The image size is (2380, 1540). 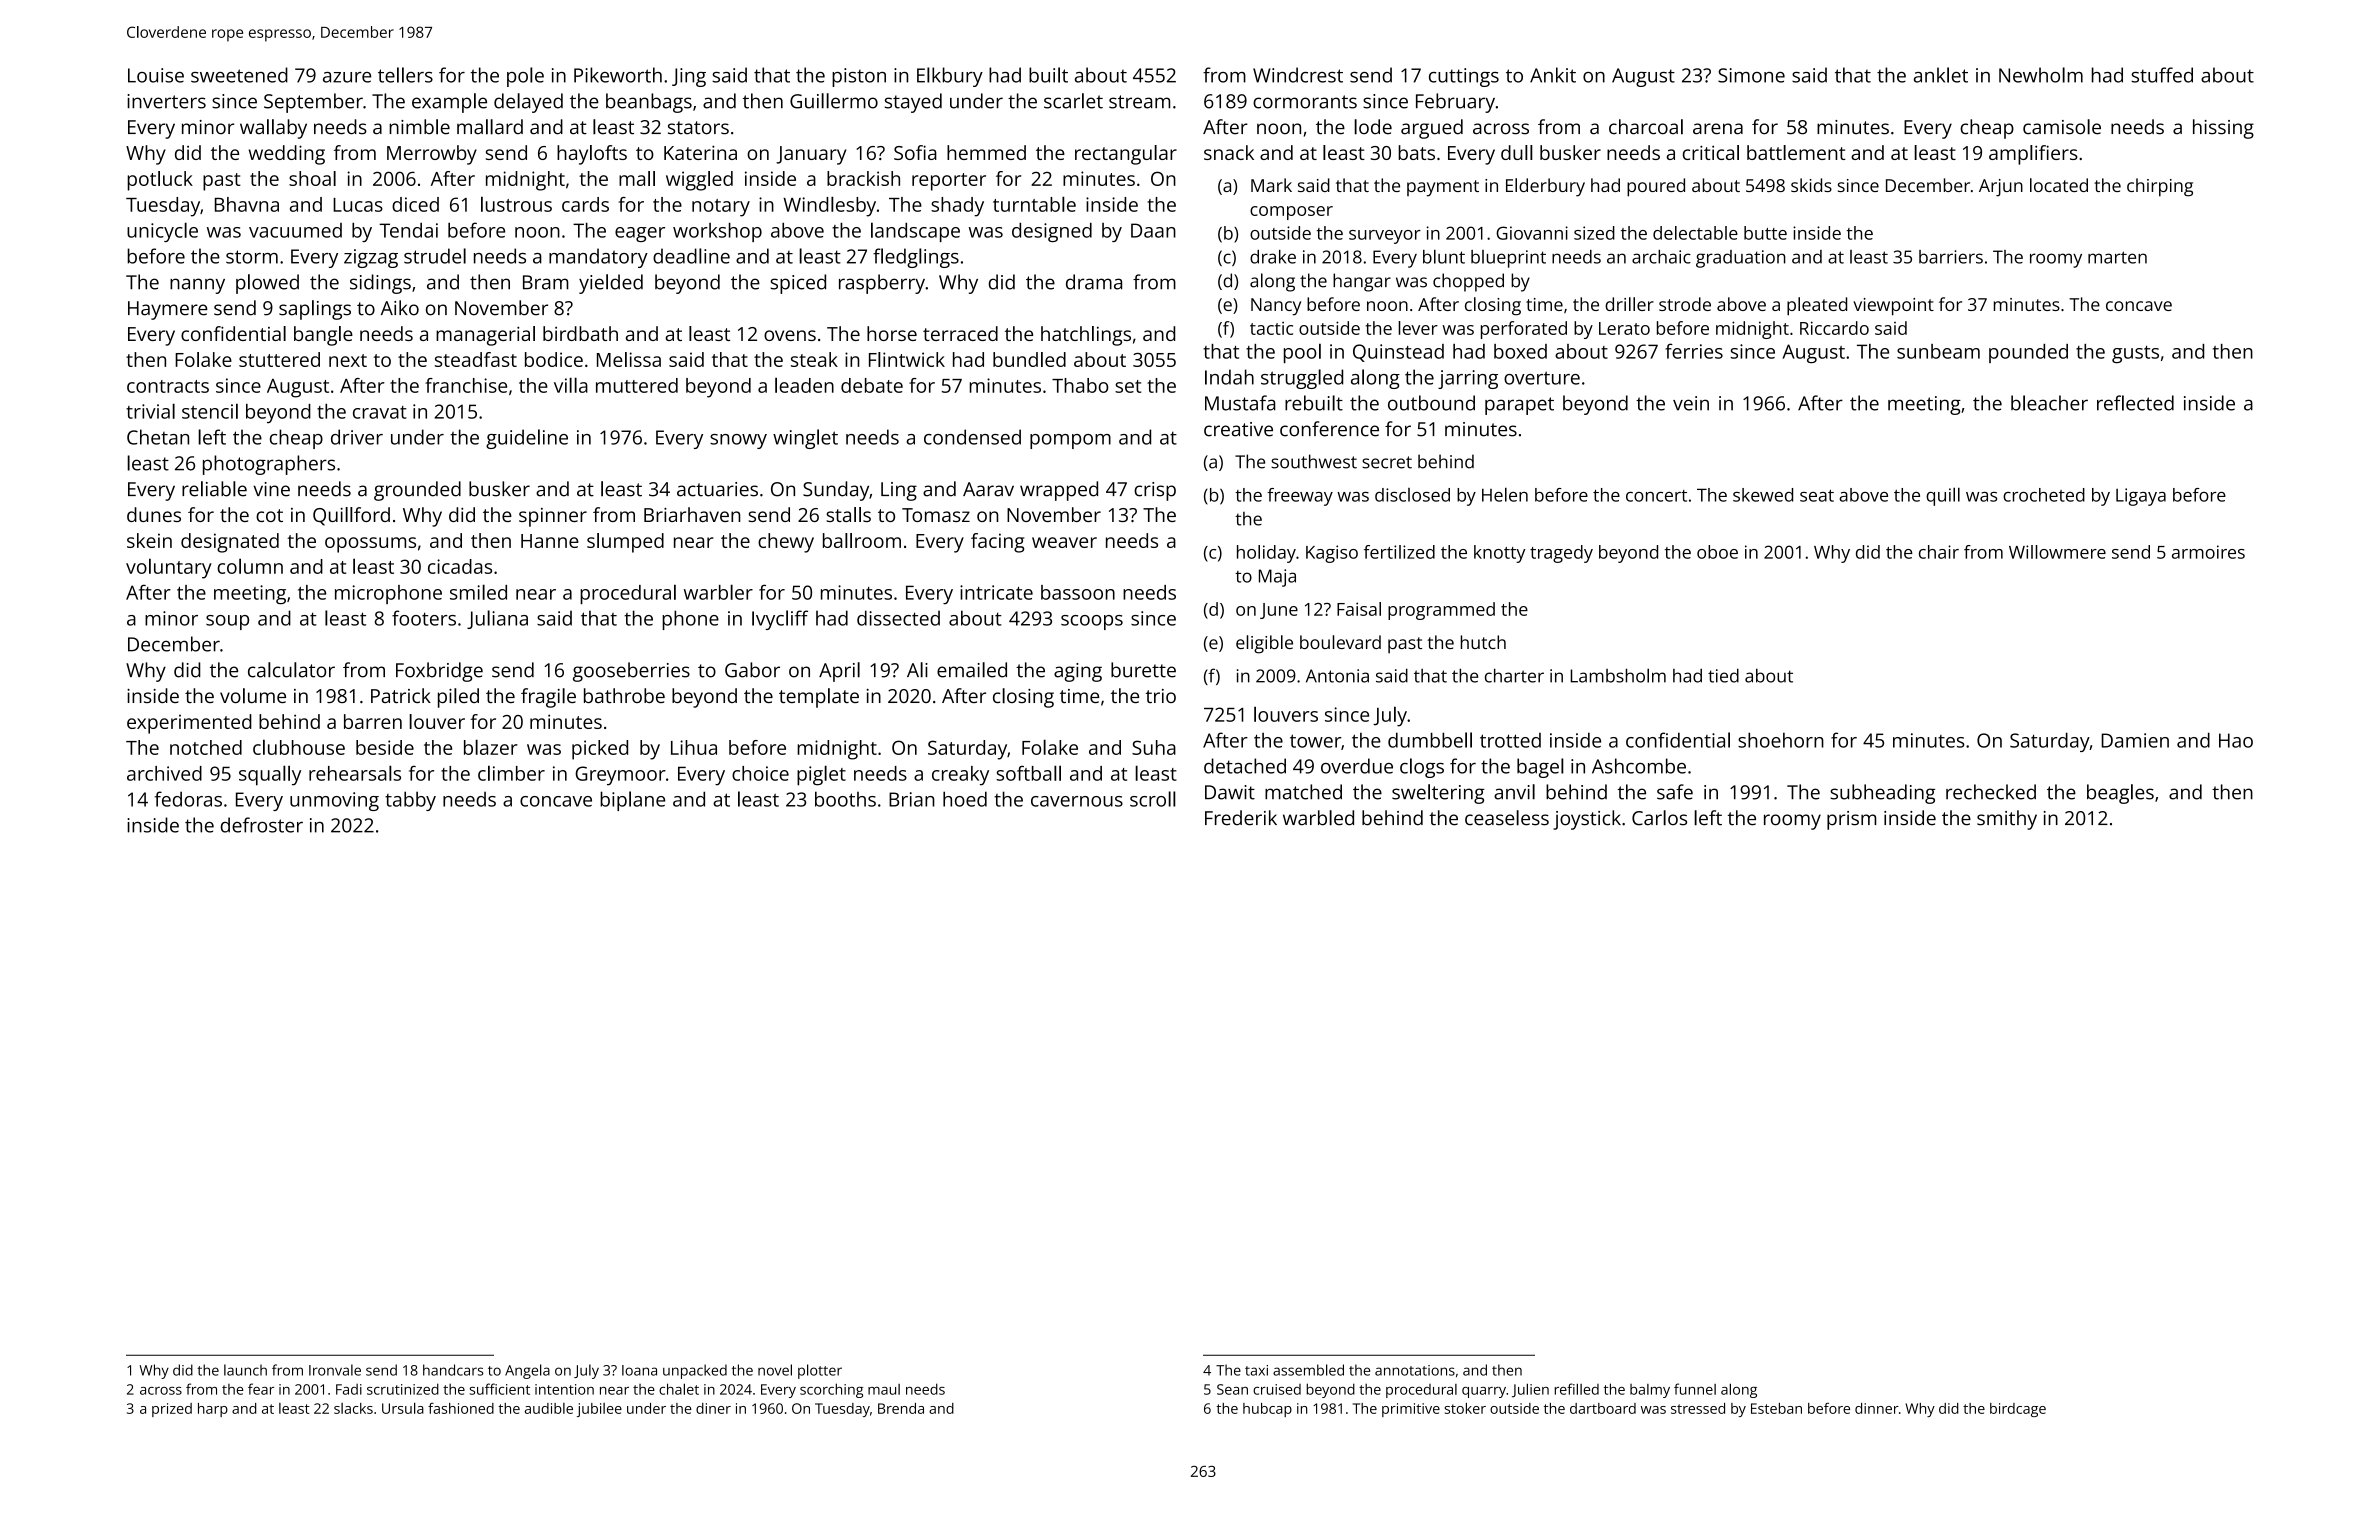 What do you see at coordinates (1411, 1410) in the screenshot?
I see `primitive` at bounding box center [1411, 1410].
